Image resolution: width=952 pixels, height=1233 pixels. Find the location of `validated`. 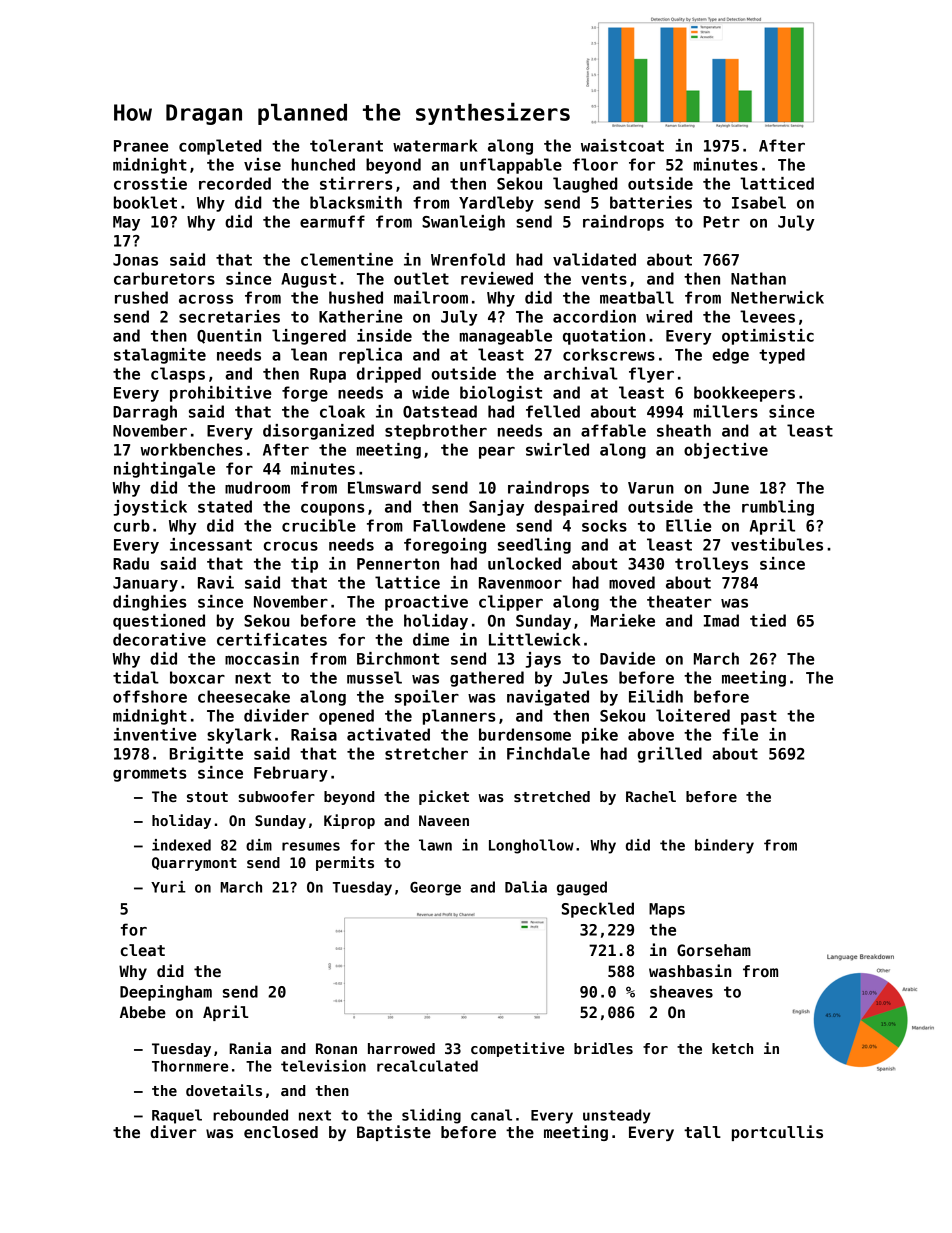

validated is located at coordinates (594, 259).
